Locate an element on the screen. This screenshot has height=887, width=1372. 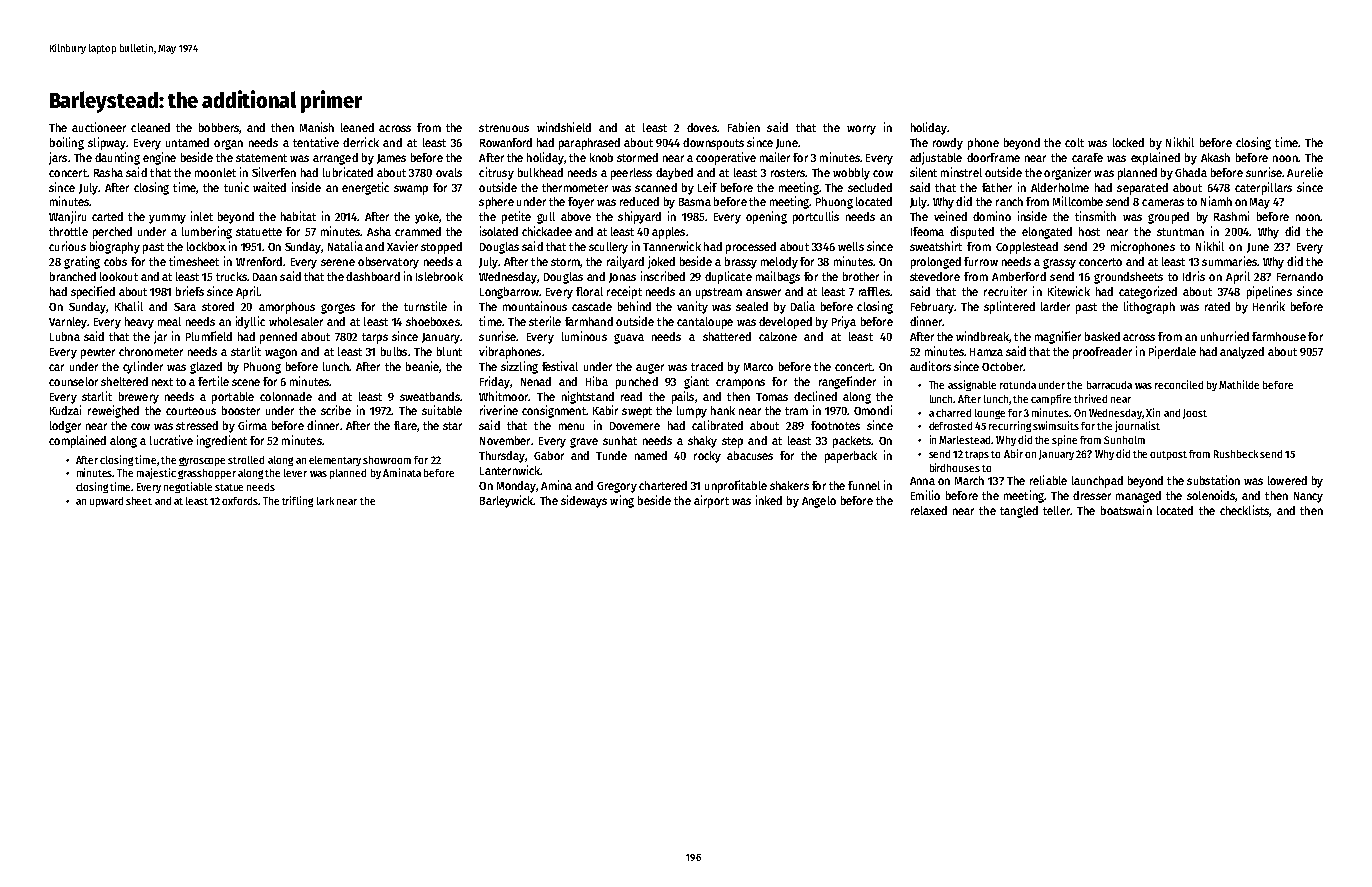
trifling is located at coordinates (297, 501).
